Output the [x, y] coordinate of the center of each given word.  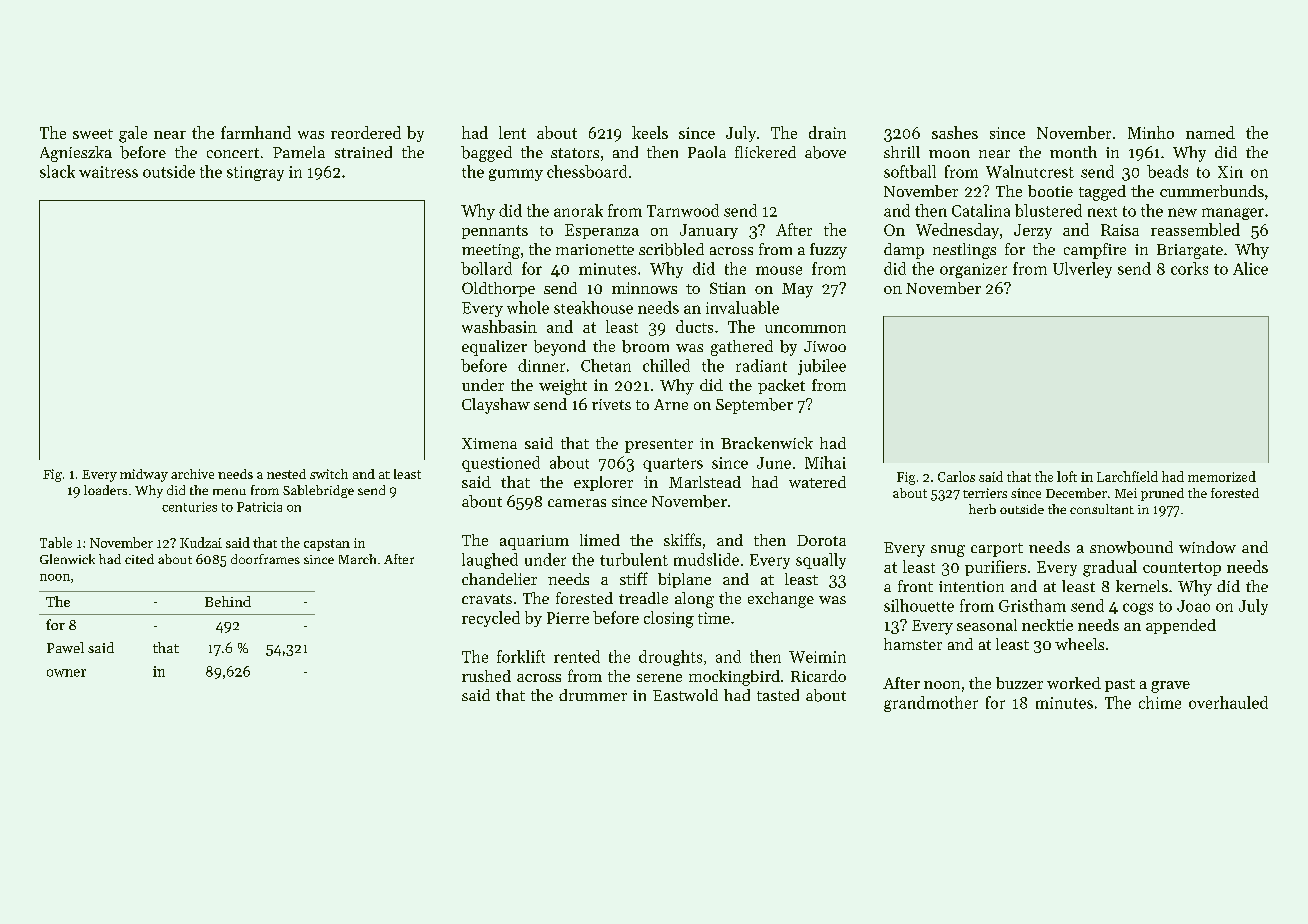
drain [827, 132]
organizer [973, 270]
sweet [93, 134]
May [797, 290]
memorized [1222, 476]
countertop [1182, 569]
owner [66, 673]
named [1210, 132]
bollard [486, 268]
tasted [778, 695]
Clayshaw [496, 406]
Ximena [489, 443]
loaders [105, 490]
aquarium [534, 542]
